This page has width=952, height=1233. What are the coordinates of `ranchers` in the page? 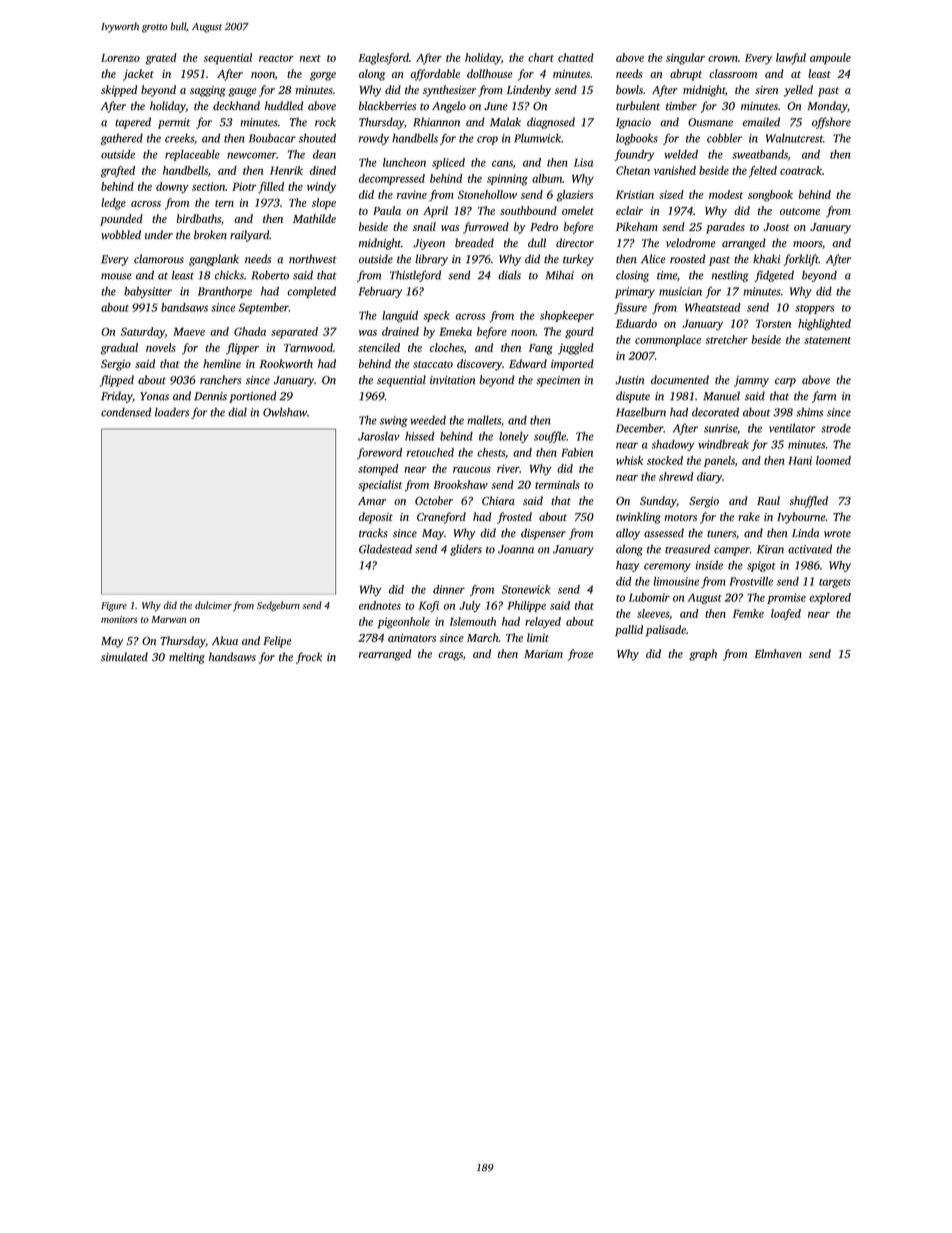 It's located at (220, 379).
